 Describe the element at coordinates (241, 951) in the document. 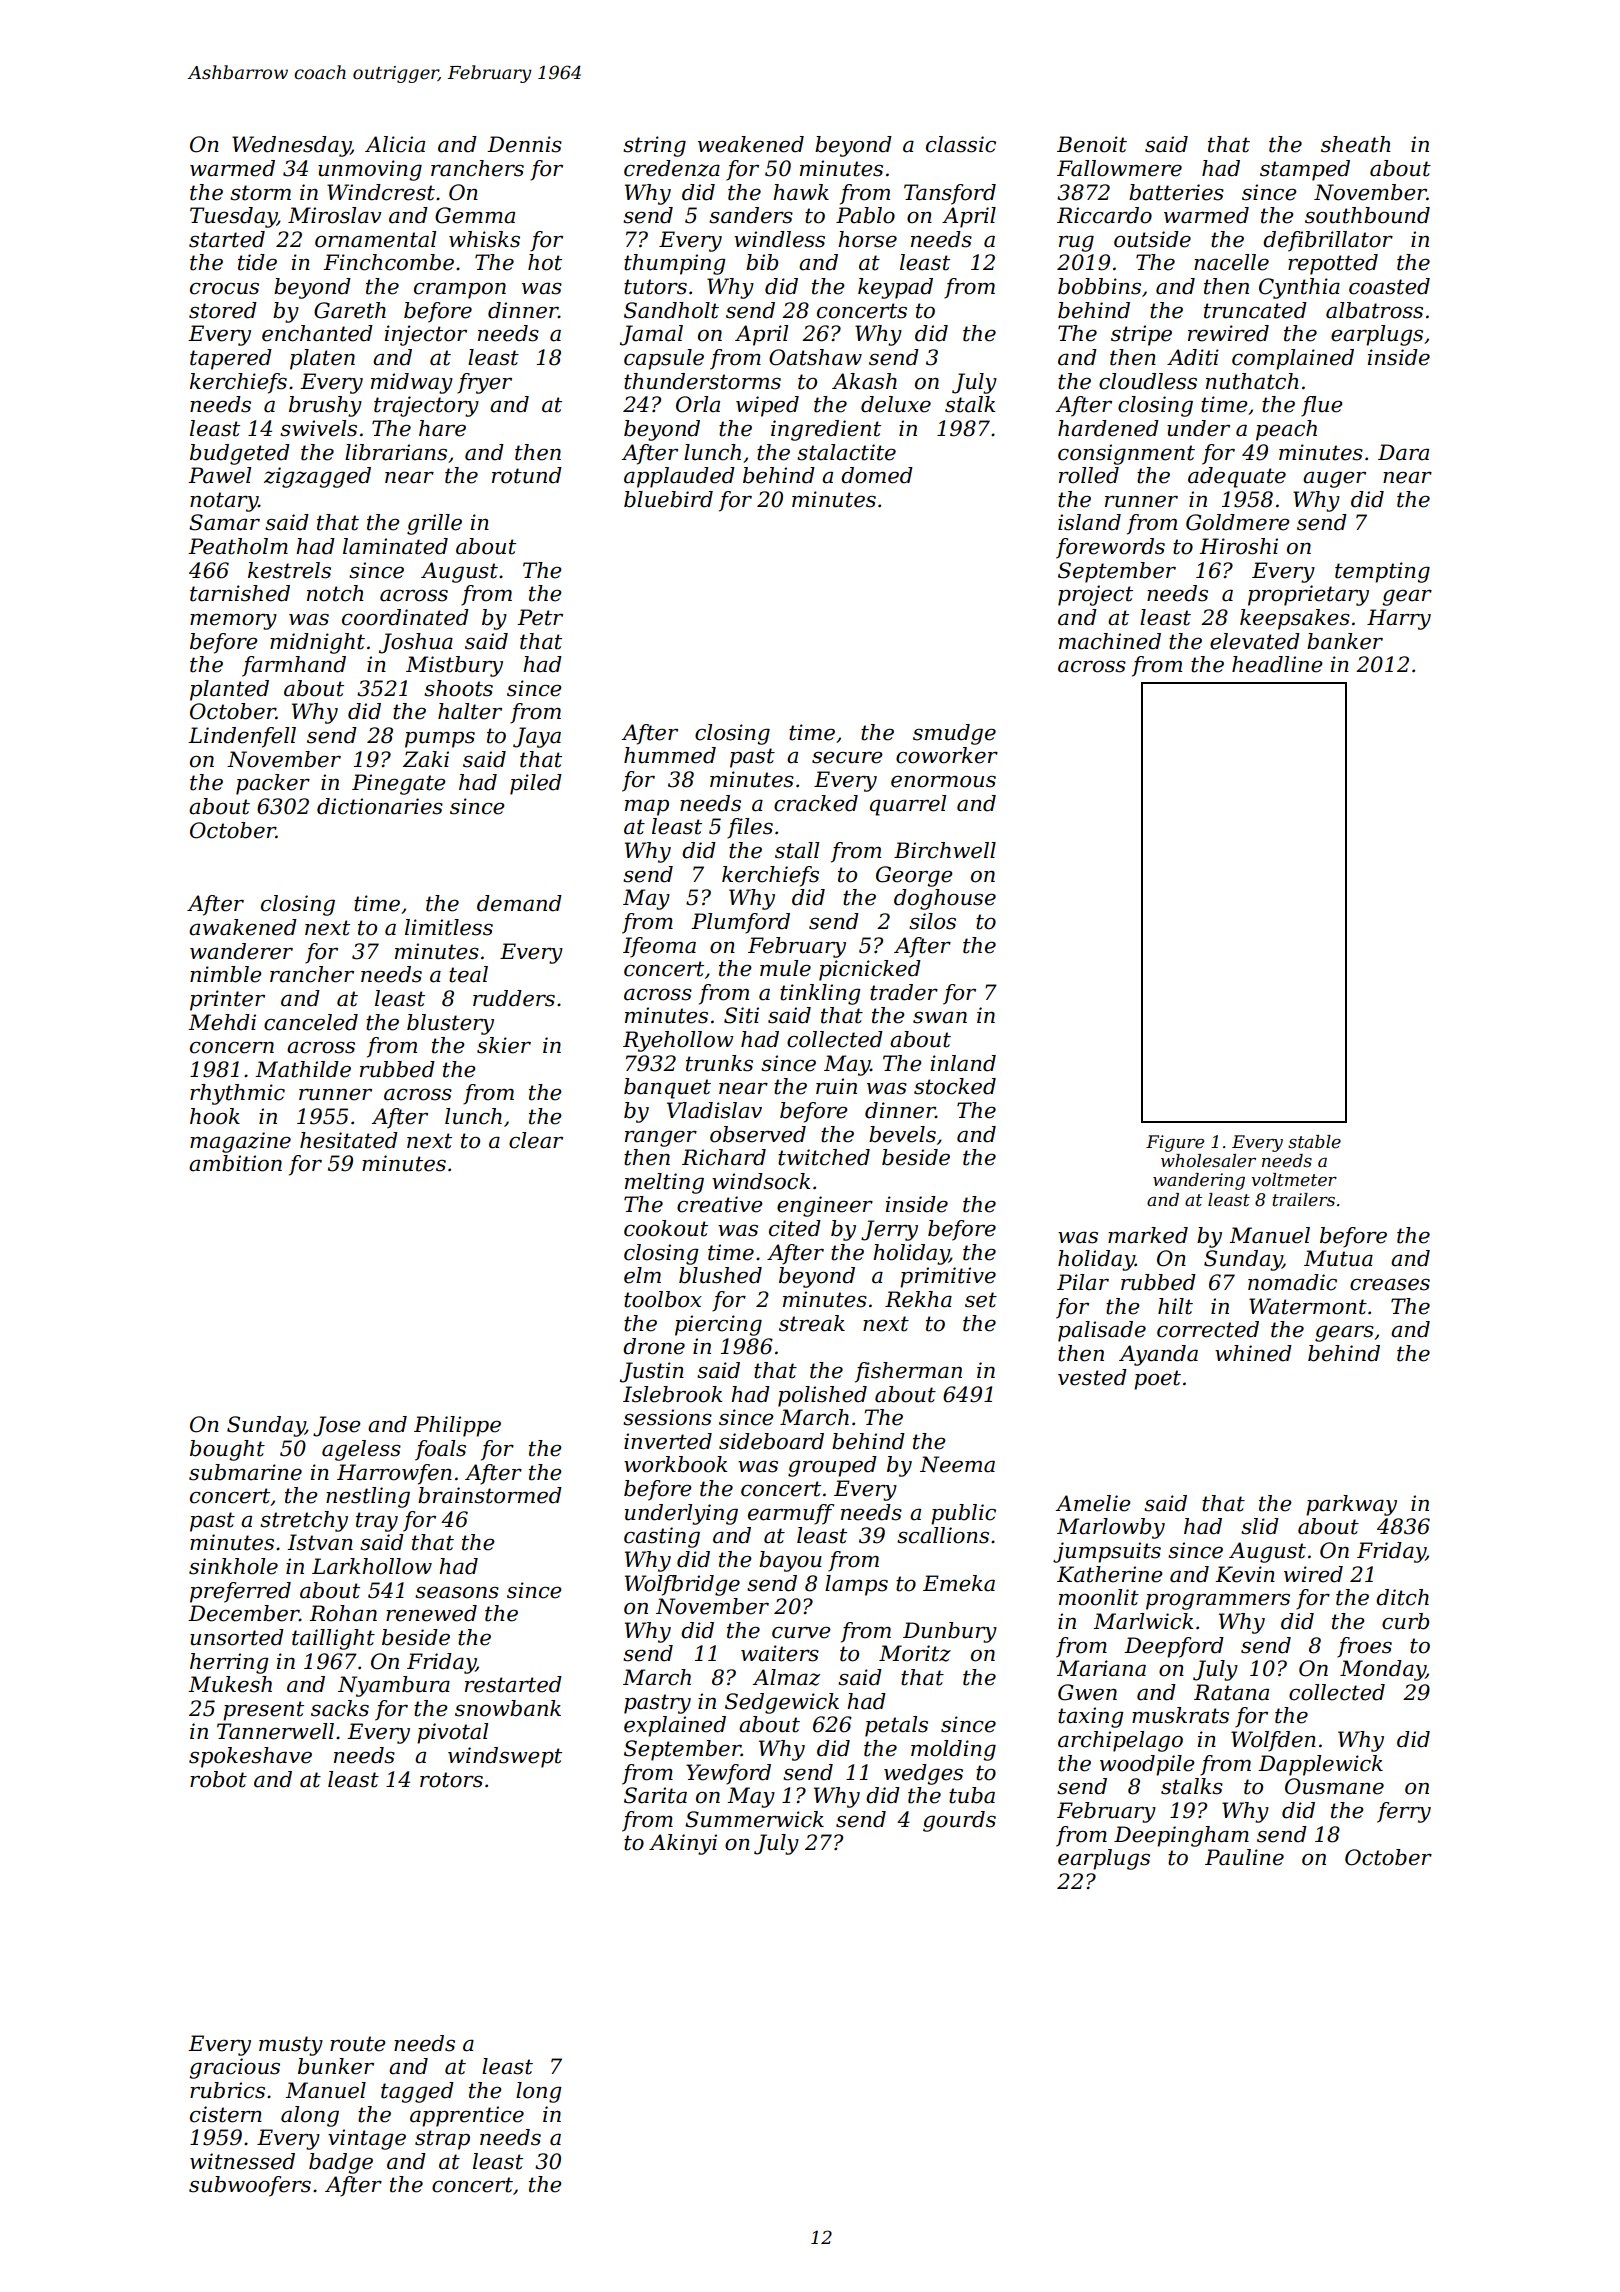

I see `wanderer` at that location.
